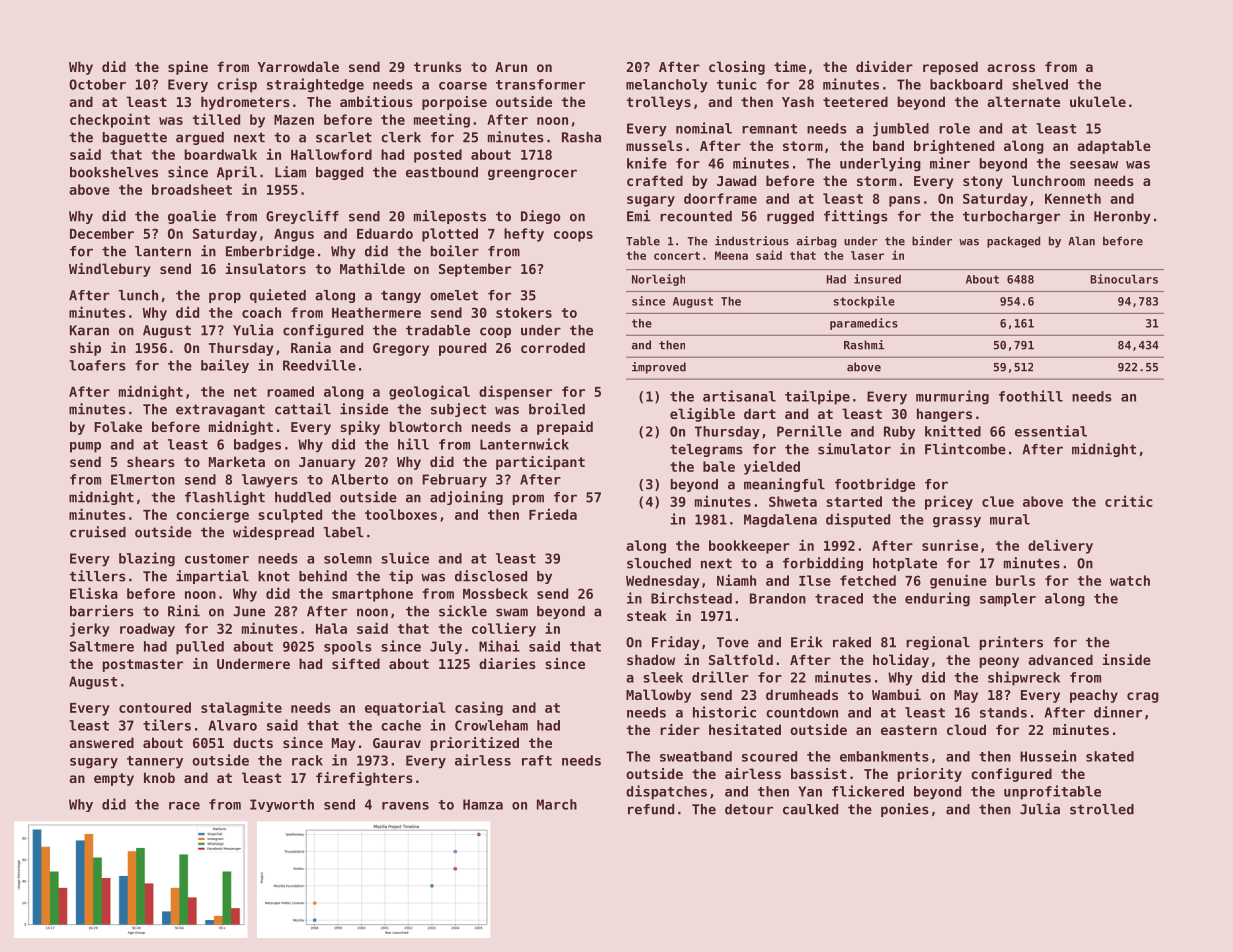  What do you see at coordinates (184, 610) in the screenshot?
I see `Rini` at bounding box center [184, 610].
